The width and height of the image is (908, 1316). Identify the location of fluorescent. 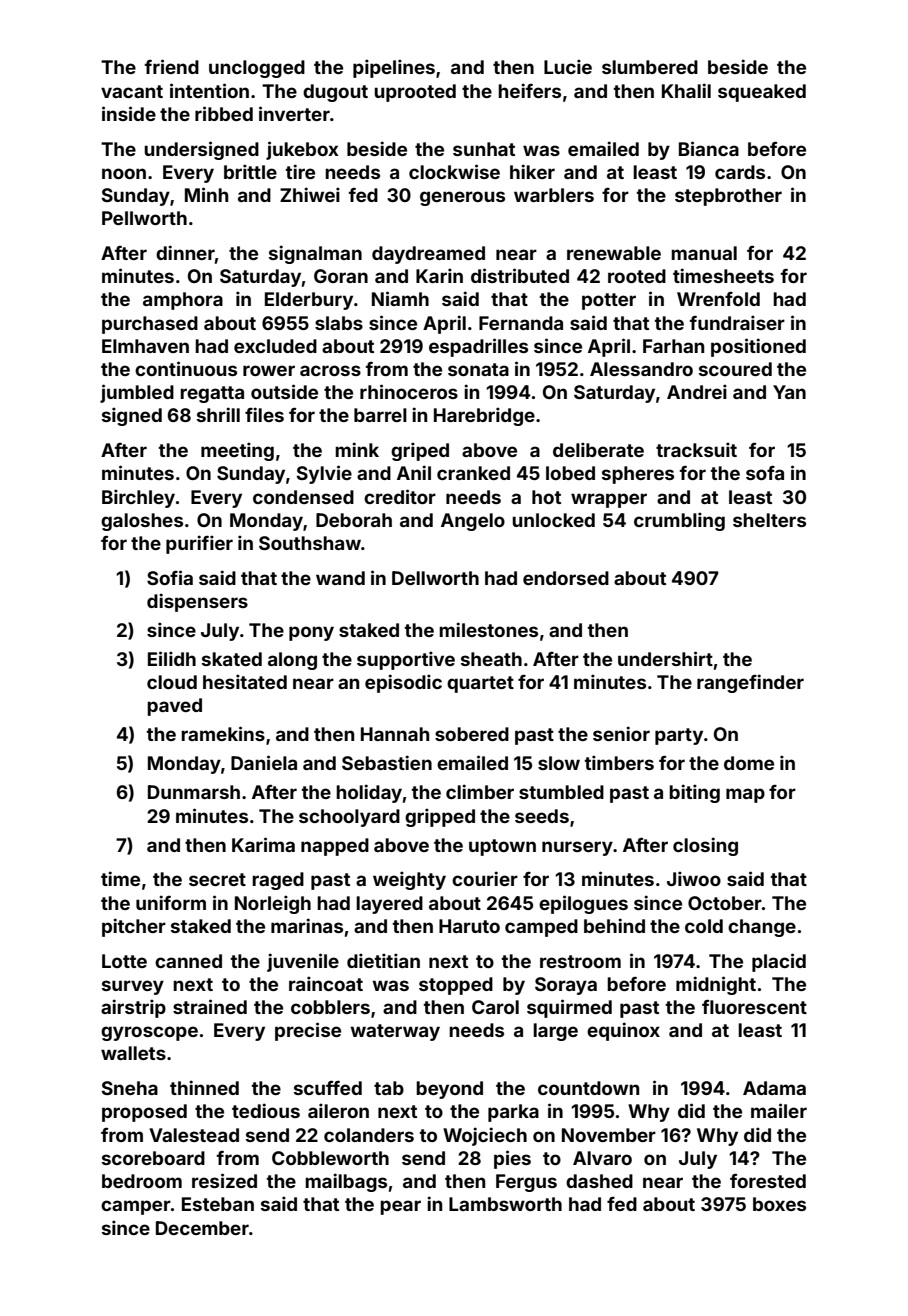
(754, 1006).
